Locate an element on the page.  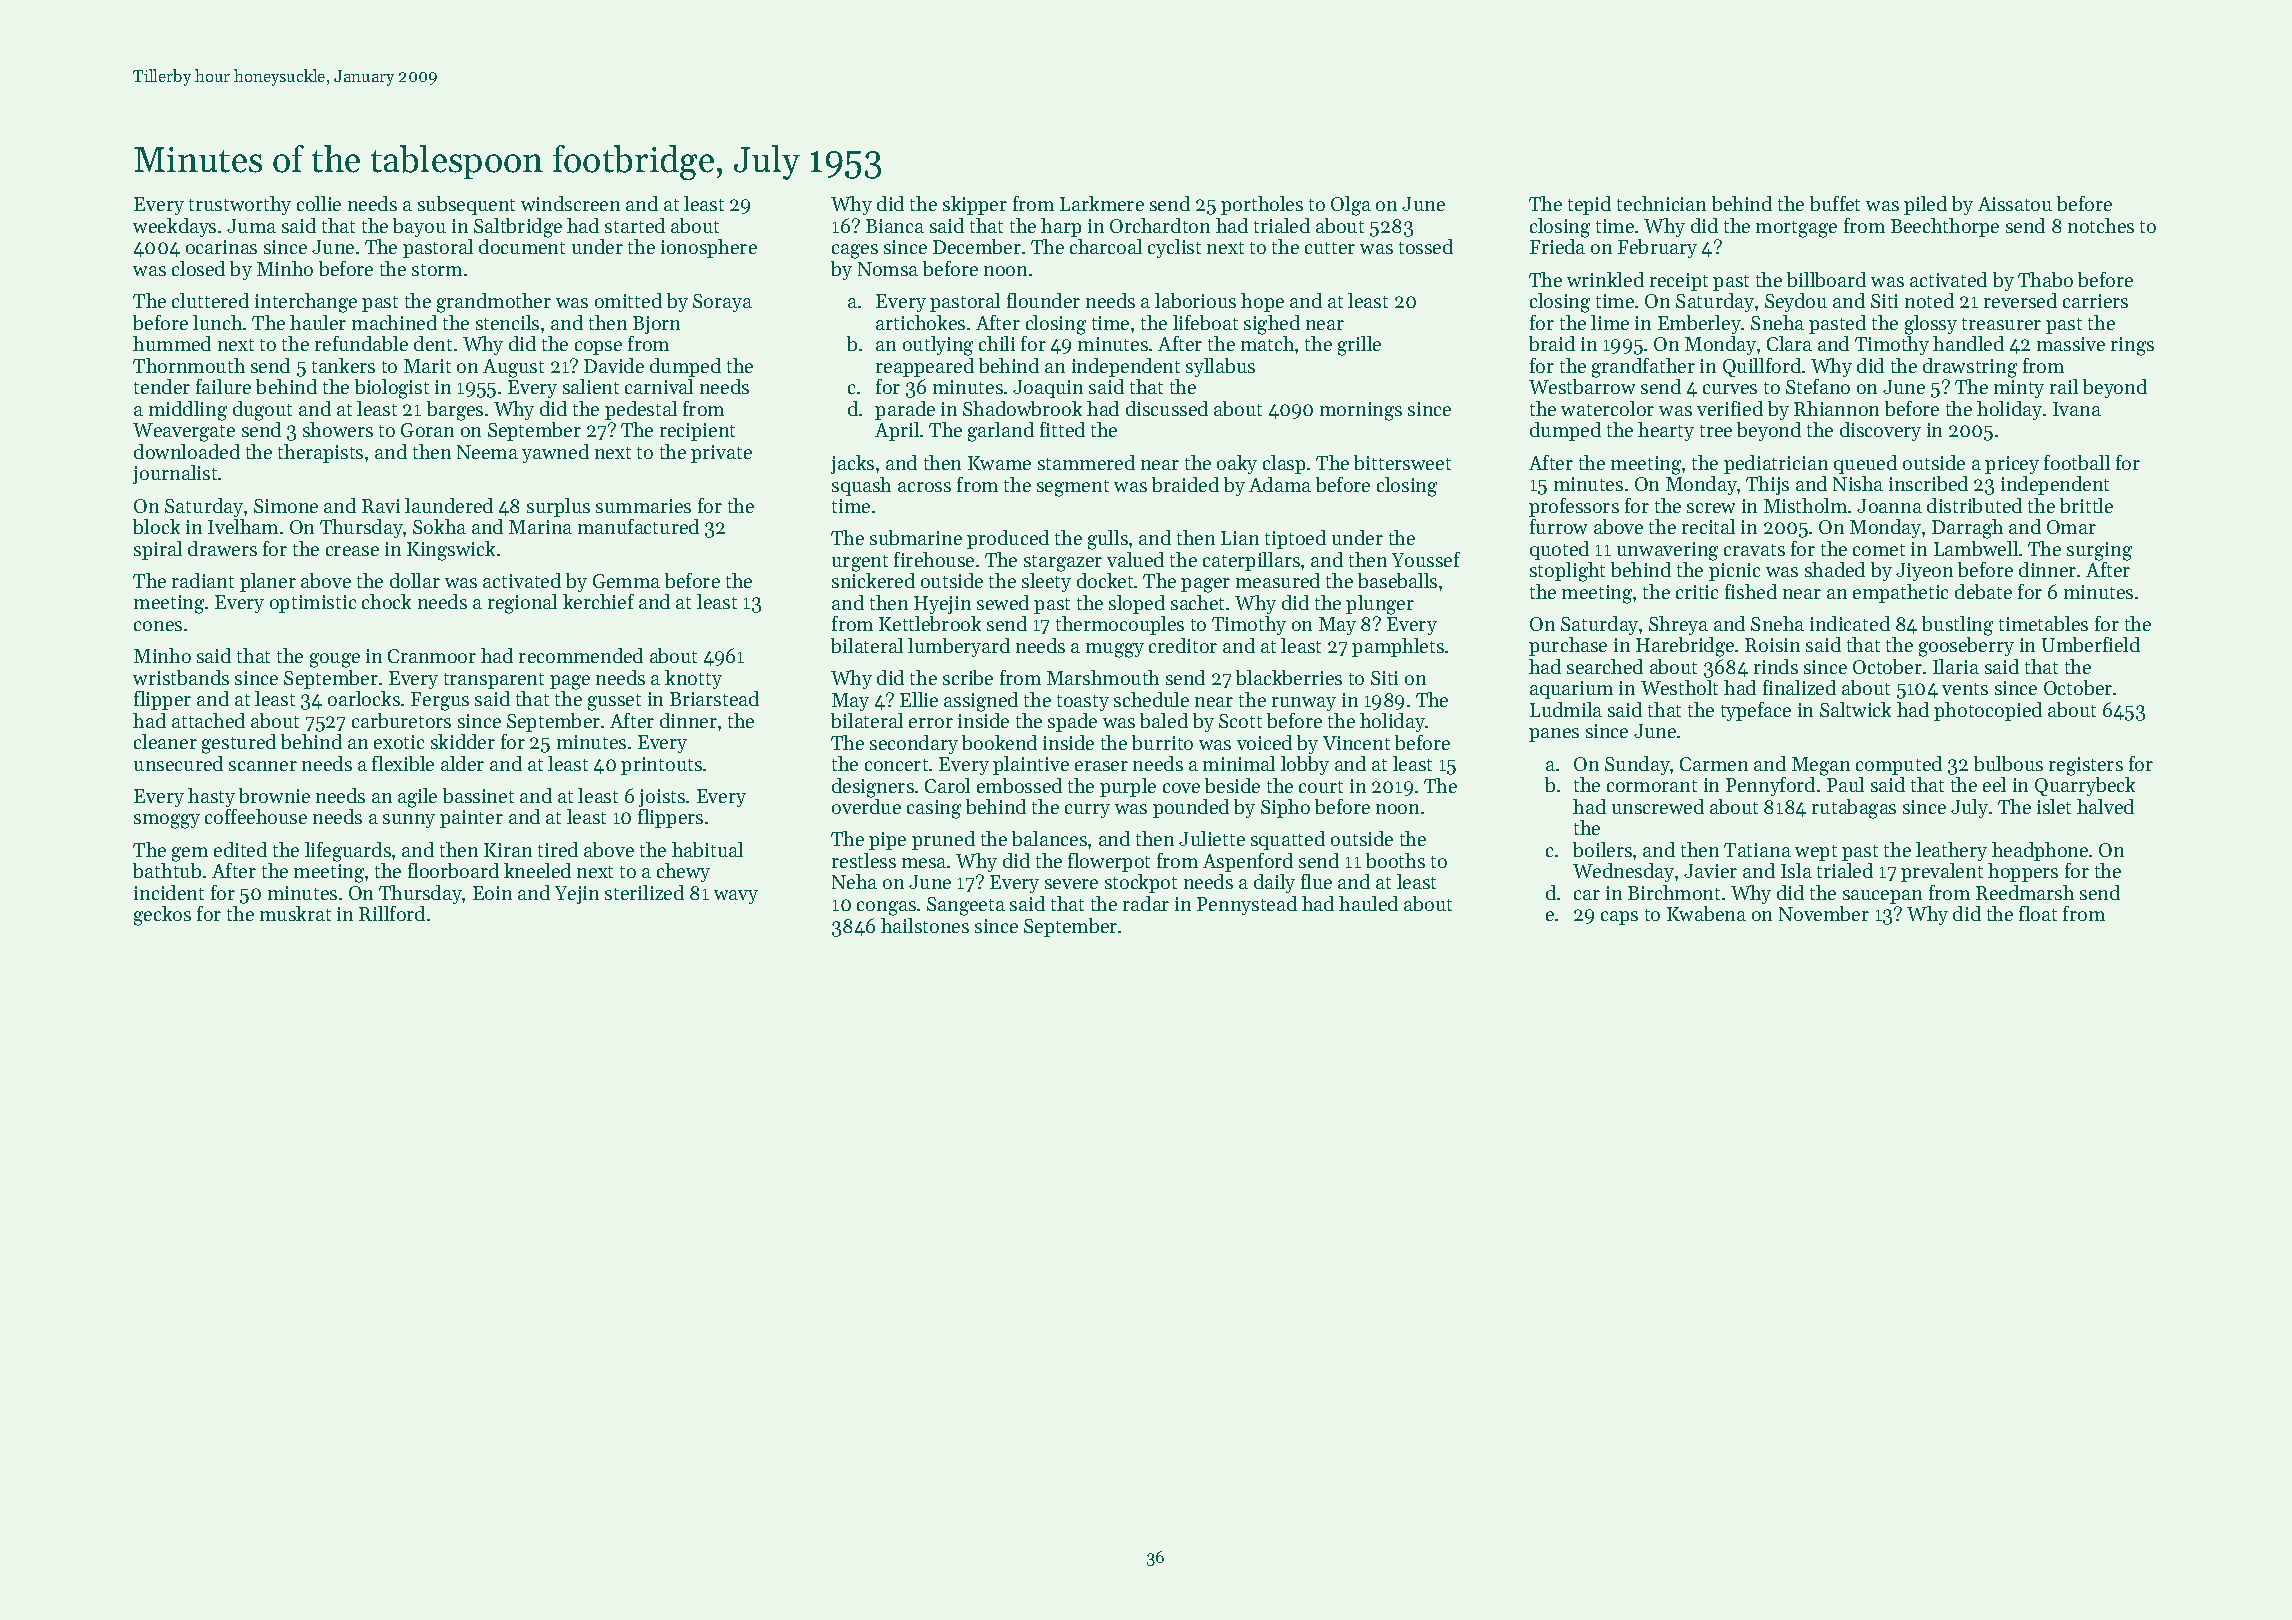
skidder is located at coordinates (463, 741).
